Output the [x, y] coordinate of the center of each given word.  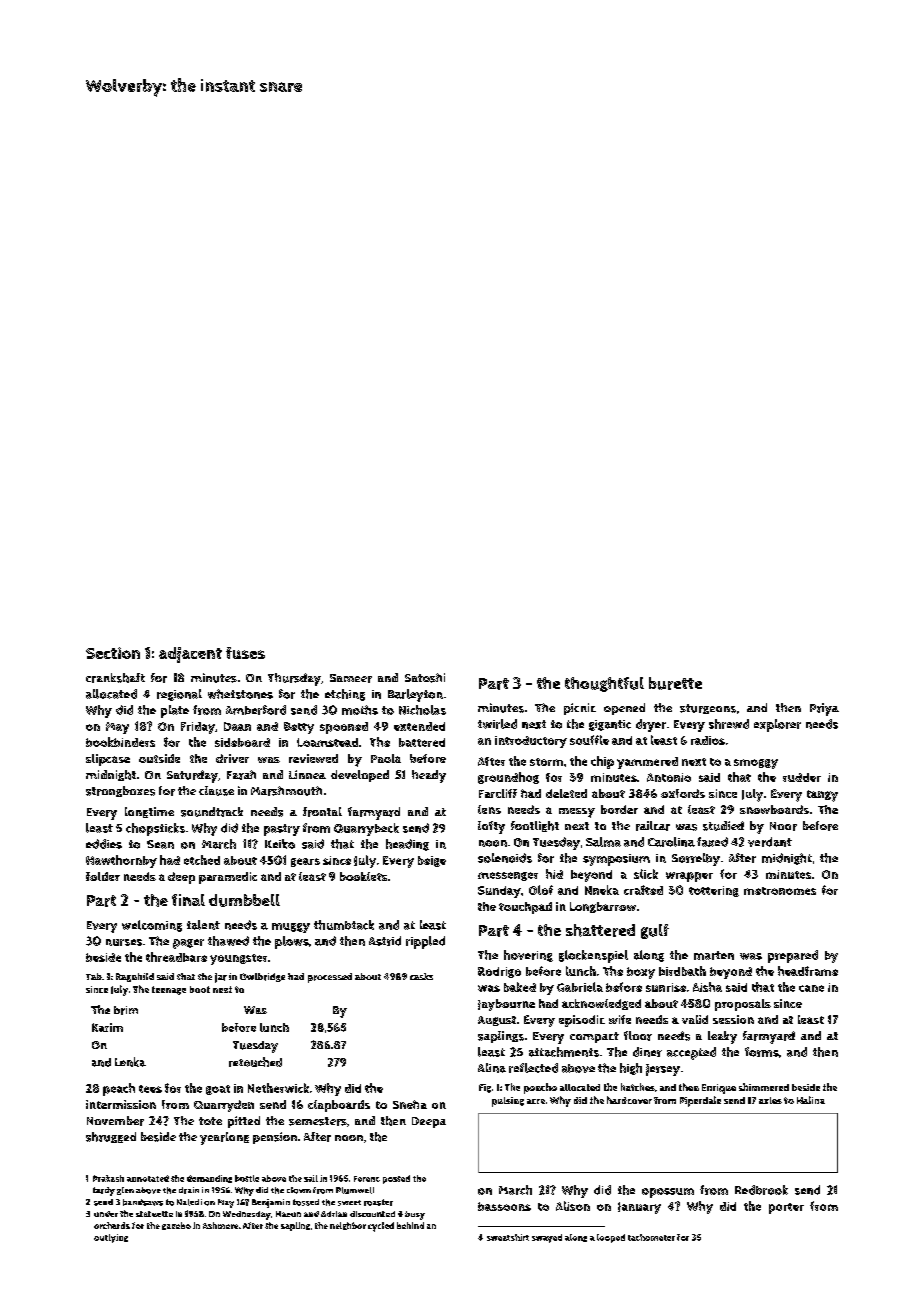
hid [554, 874]
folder [103, 876]
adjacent [190, 655]
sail [311, 1178]
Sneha [410, 1104]
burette [675, 683]
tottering [714, 891]
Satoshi [425, 678]
